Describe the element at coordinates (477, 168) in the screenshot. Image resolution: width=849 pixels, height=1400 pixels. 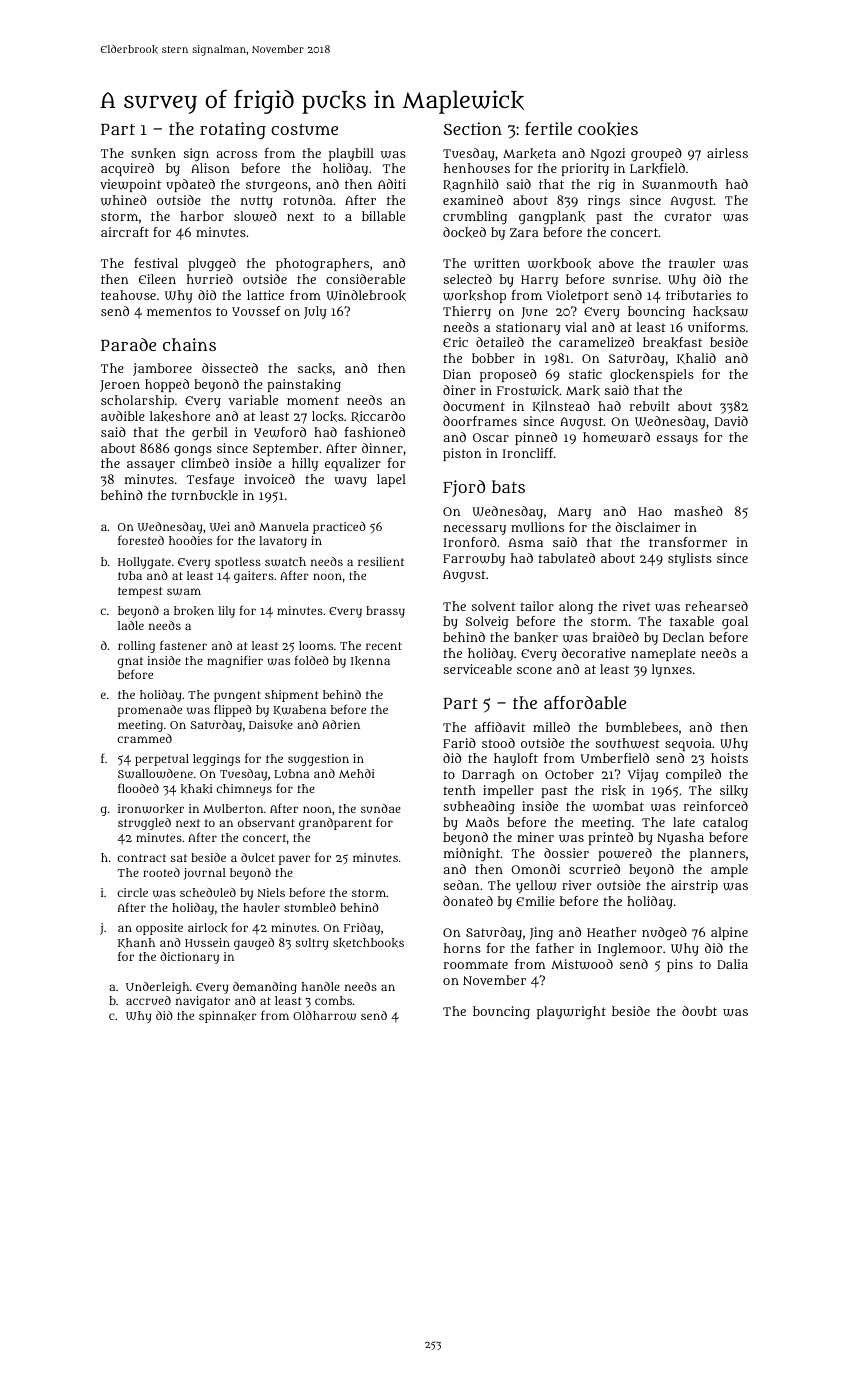
I see `henhouses` at that location.
